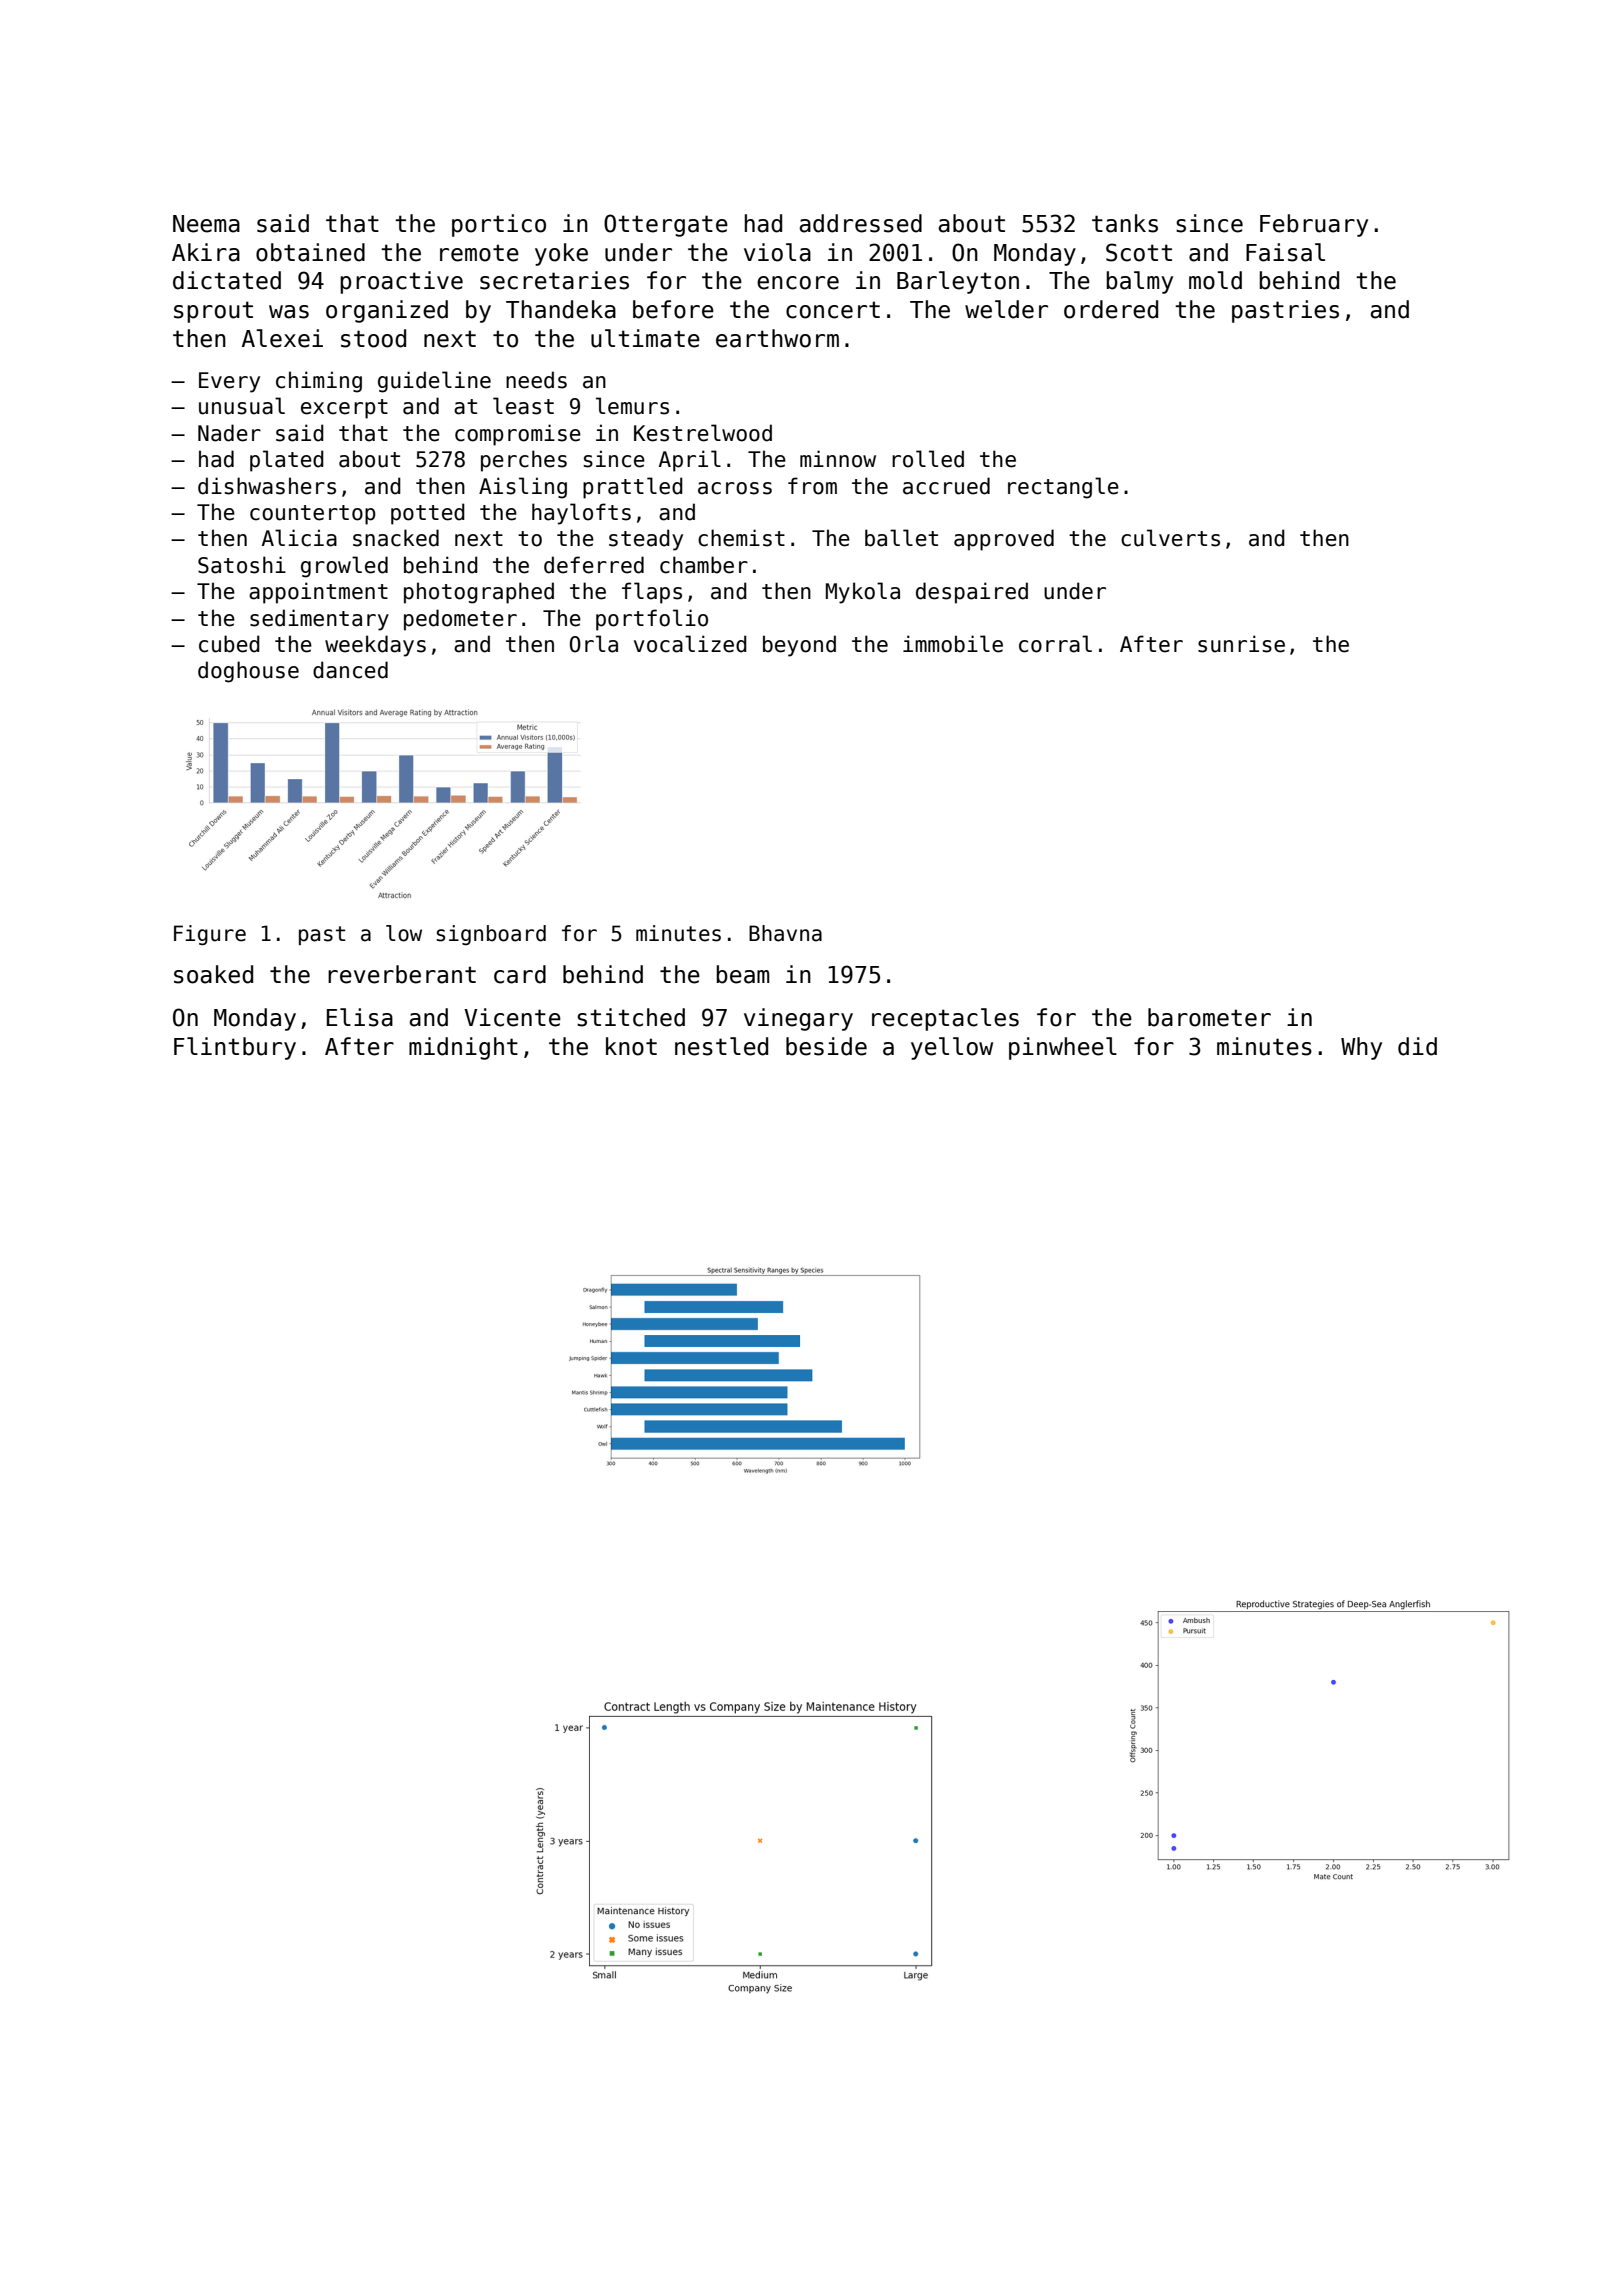 This screenshot has height=2292, width=1620. Describe the element at coordinates (901, 538) in the screenshot. I see `ballet` at that location.
